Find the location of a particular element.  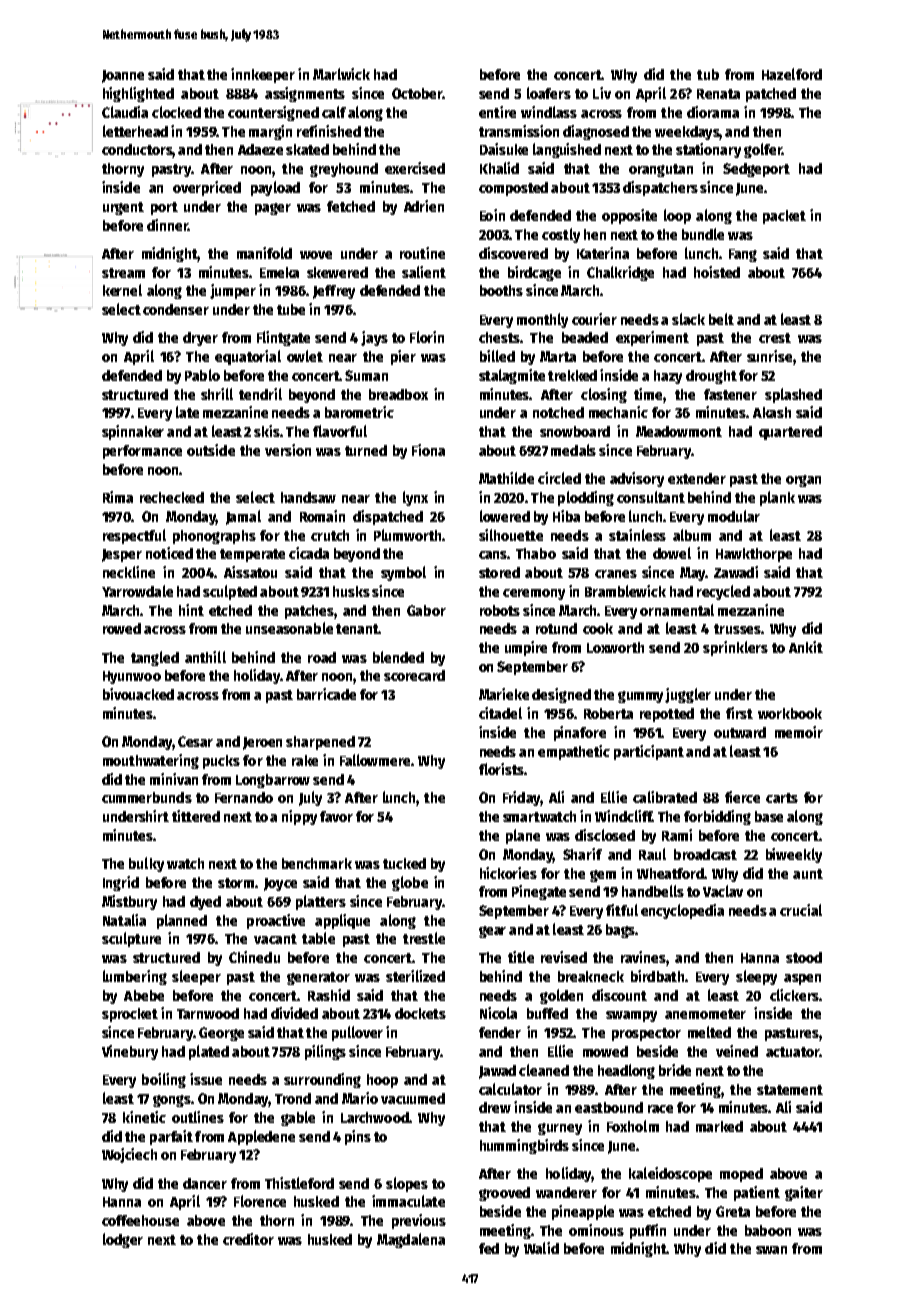

noticed is located at coordinates (169, 553).
